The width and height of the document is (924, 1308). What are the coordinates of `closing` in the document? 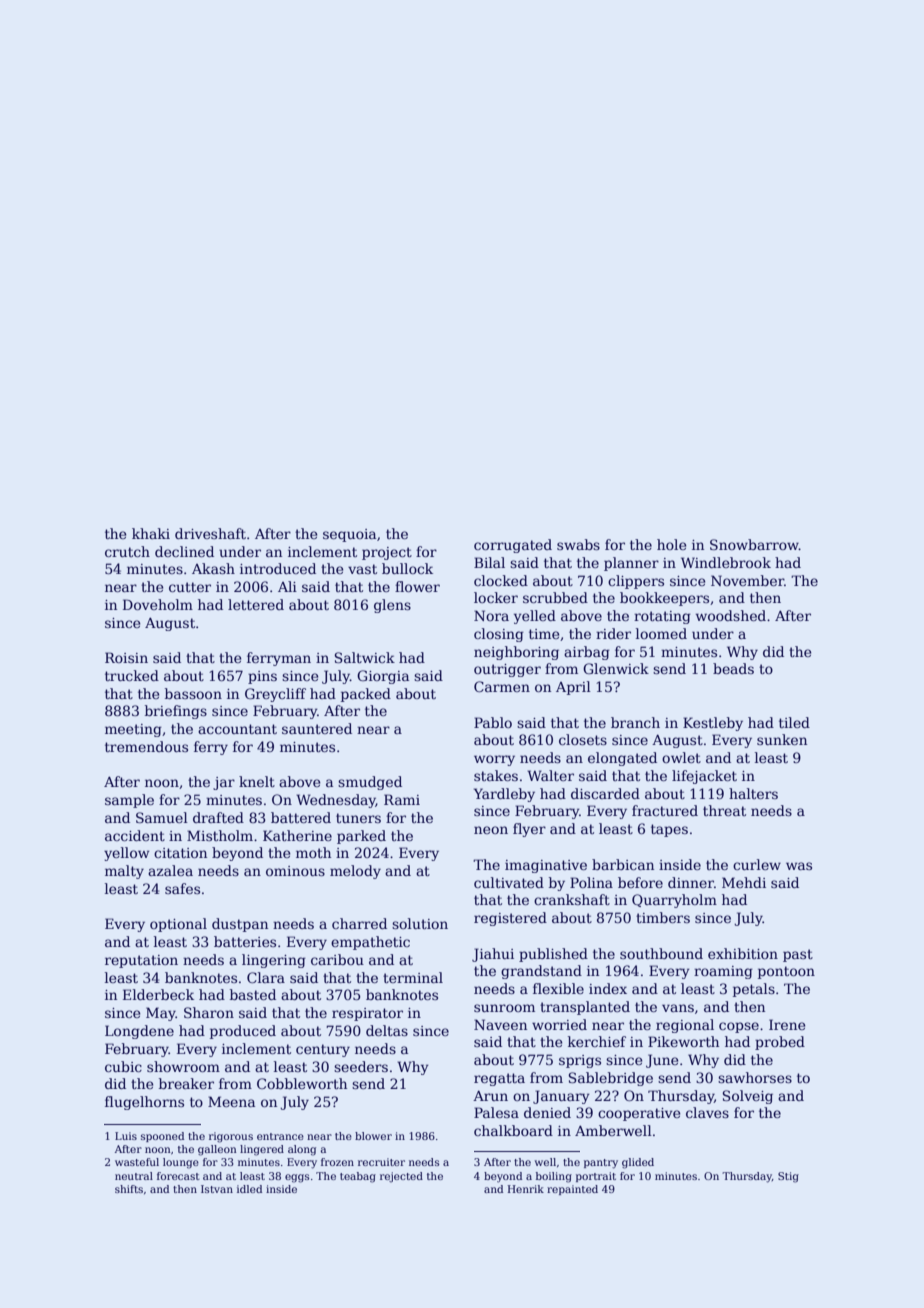 It's located at (499, 635).
